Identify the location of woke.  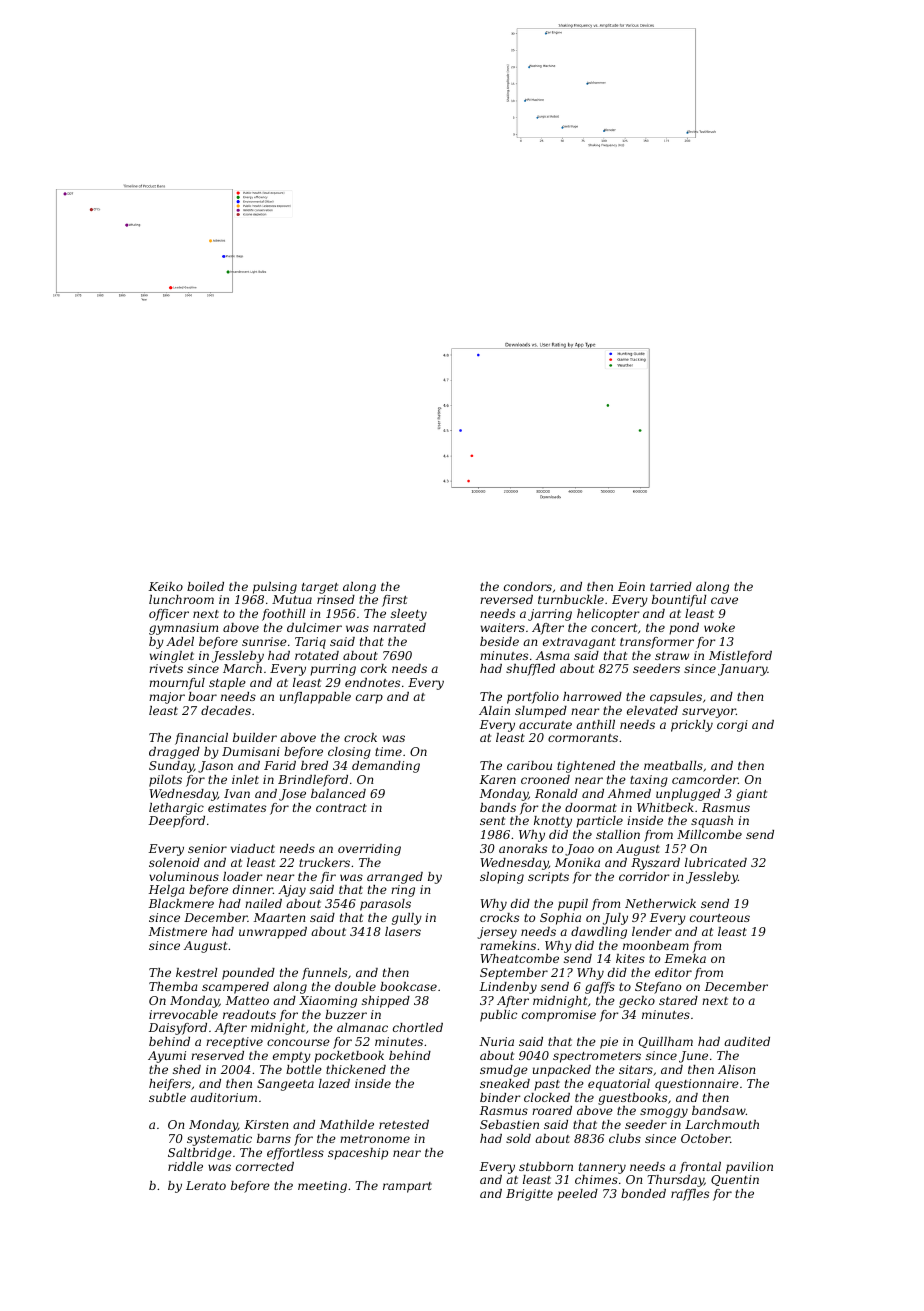
(719, 627).
